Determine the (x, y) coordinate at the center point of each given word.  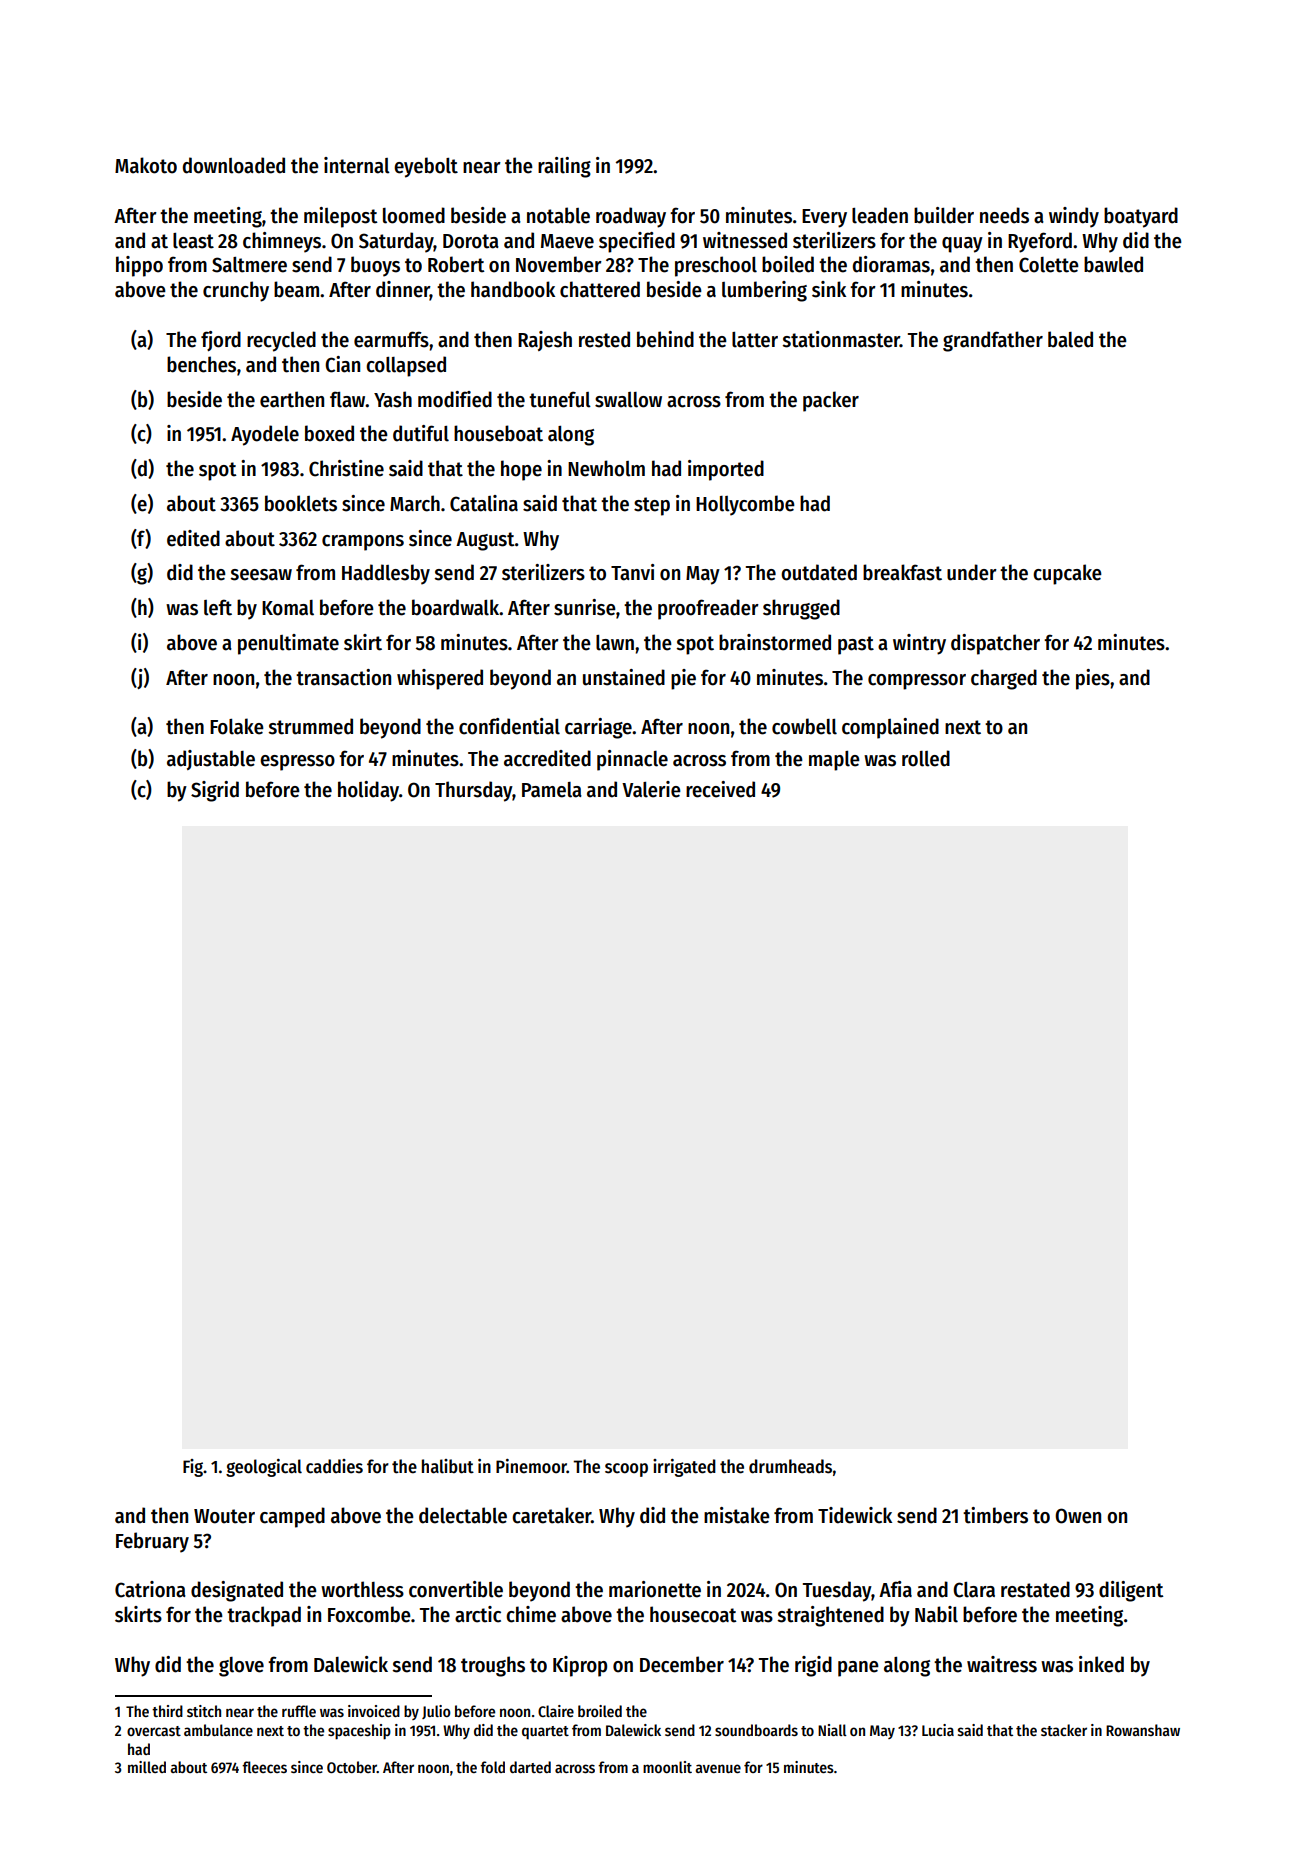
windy (1074, 217)
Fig (193, 1468)
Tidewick (855, 1515)
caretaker (551, 1515)
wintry (919, 644)
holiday (368, 791)
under (972, 572)
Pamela (552, 790)
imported (726, 470)
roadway (631, 217)
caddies (334, 1466)
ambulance (218, 1730)
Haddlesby (386, 574)
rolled (926, 758)
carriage (598, 728)
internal (357, 165)
